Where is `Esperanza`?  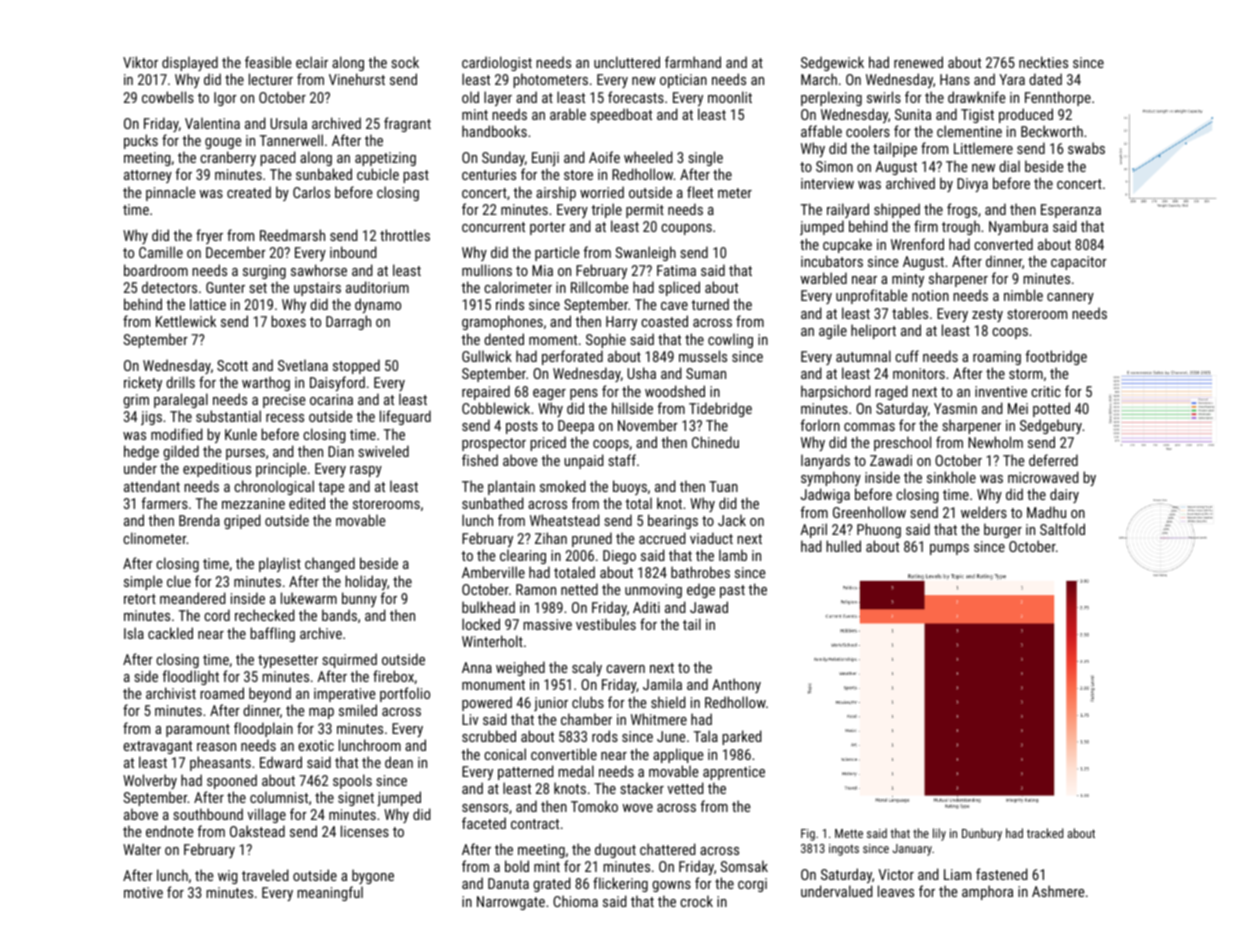 Esperanza is located at coordinates (1071, 211).
